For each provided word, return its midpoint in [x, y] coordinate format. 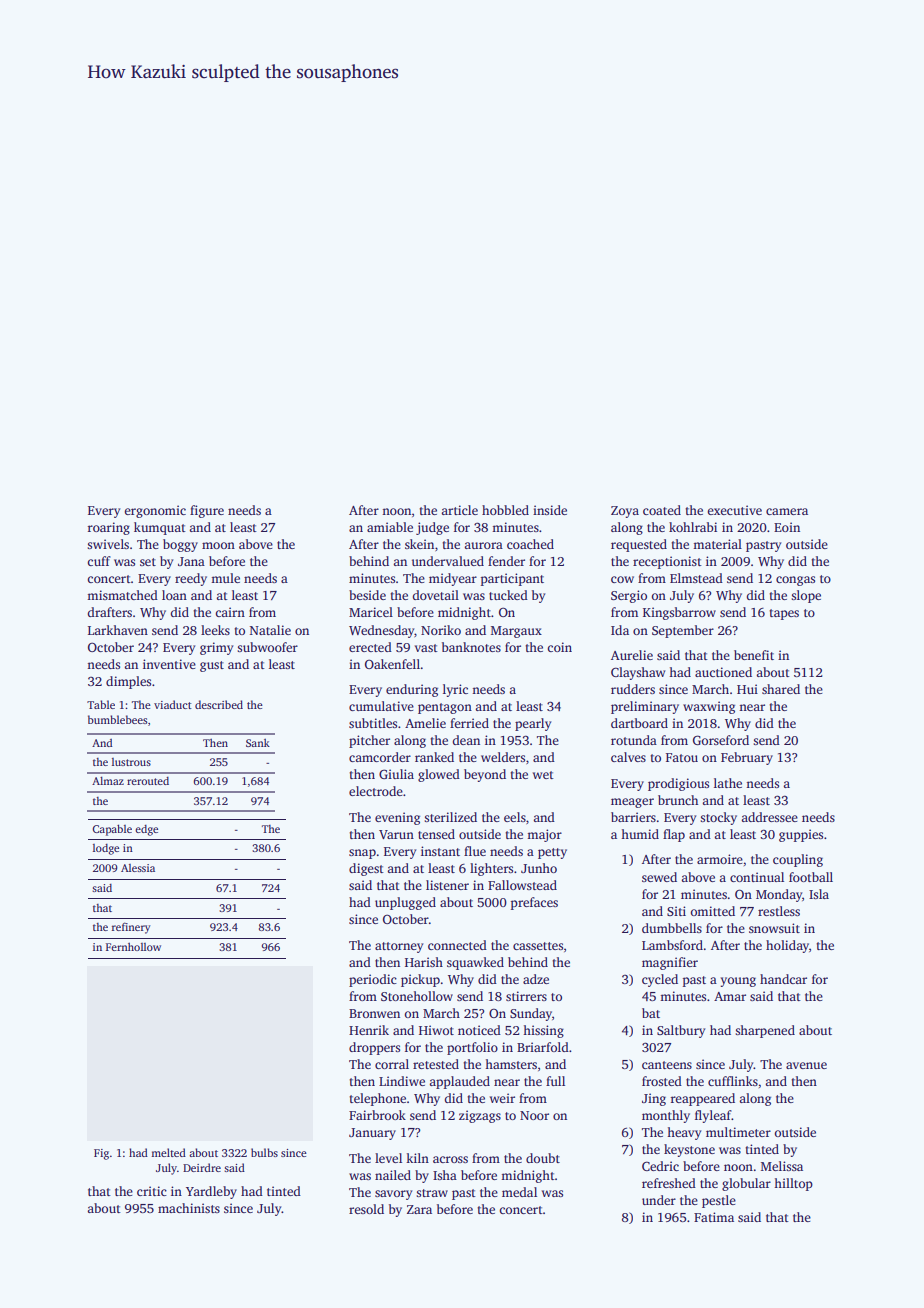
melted [169, 1152]
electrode [376, 791]
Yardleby [211, 1192]
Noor [534, 1115]
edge [146, 830]
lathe [728, 783]
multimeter [738, 1132]
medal [519, 1192]
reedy [191, 579]
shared [781, 689]
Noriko [441, 630]
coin [560, 647]
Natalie [270, 630]
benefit [754, 655]
